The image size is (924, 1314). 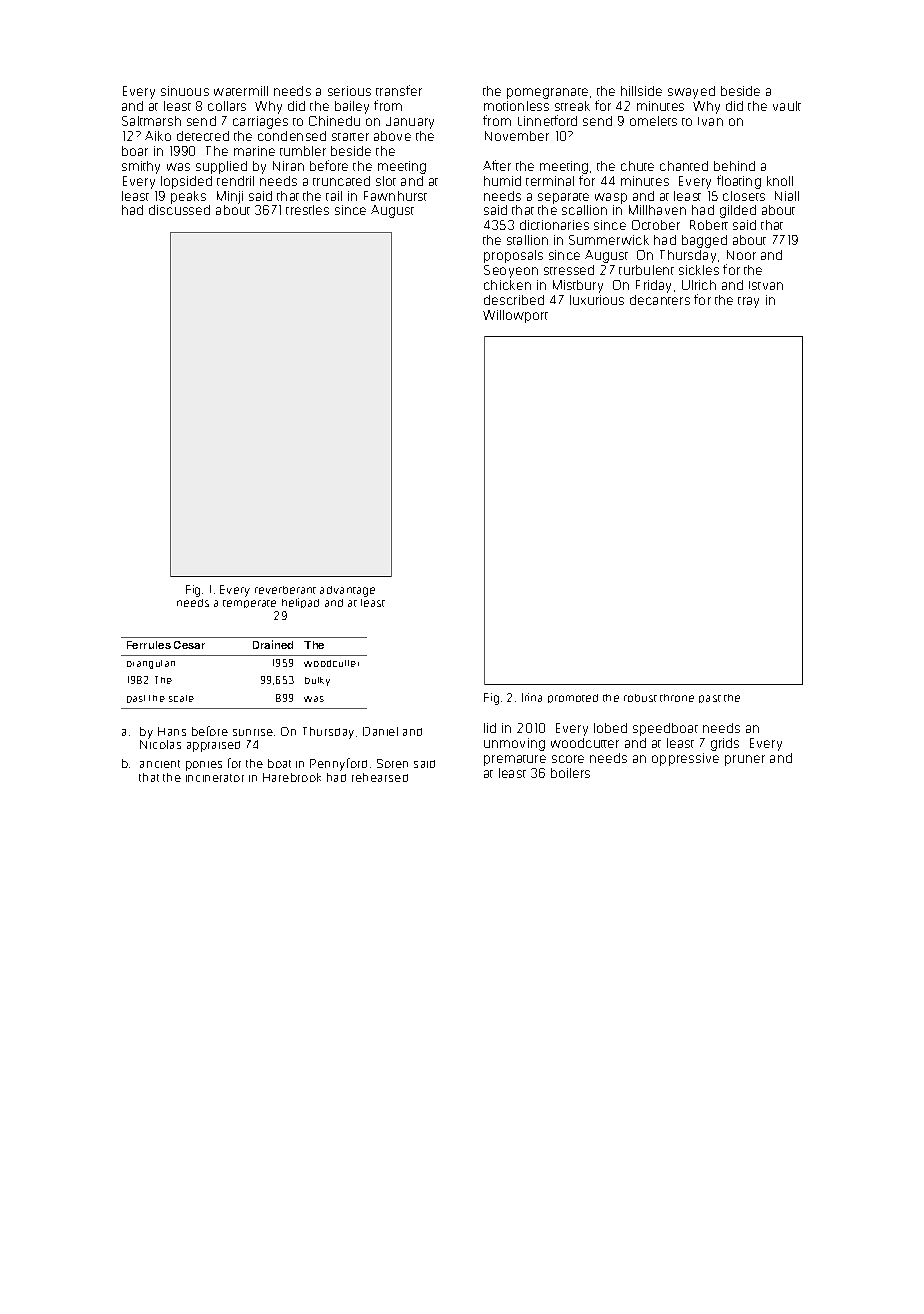 I want to click on Willowport, so click(x=515, y=316).
